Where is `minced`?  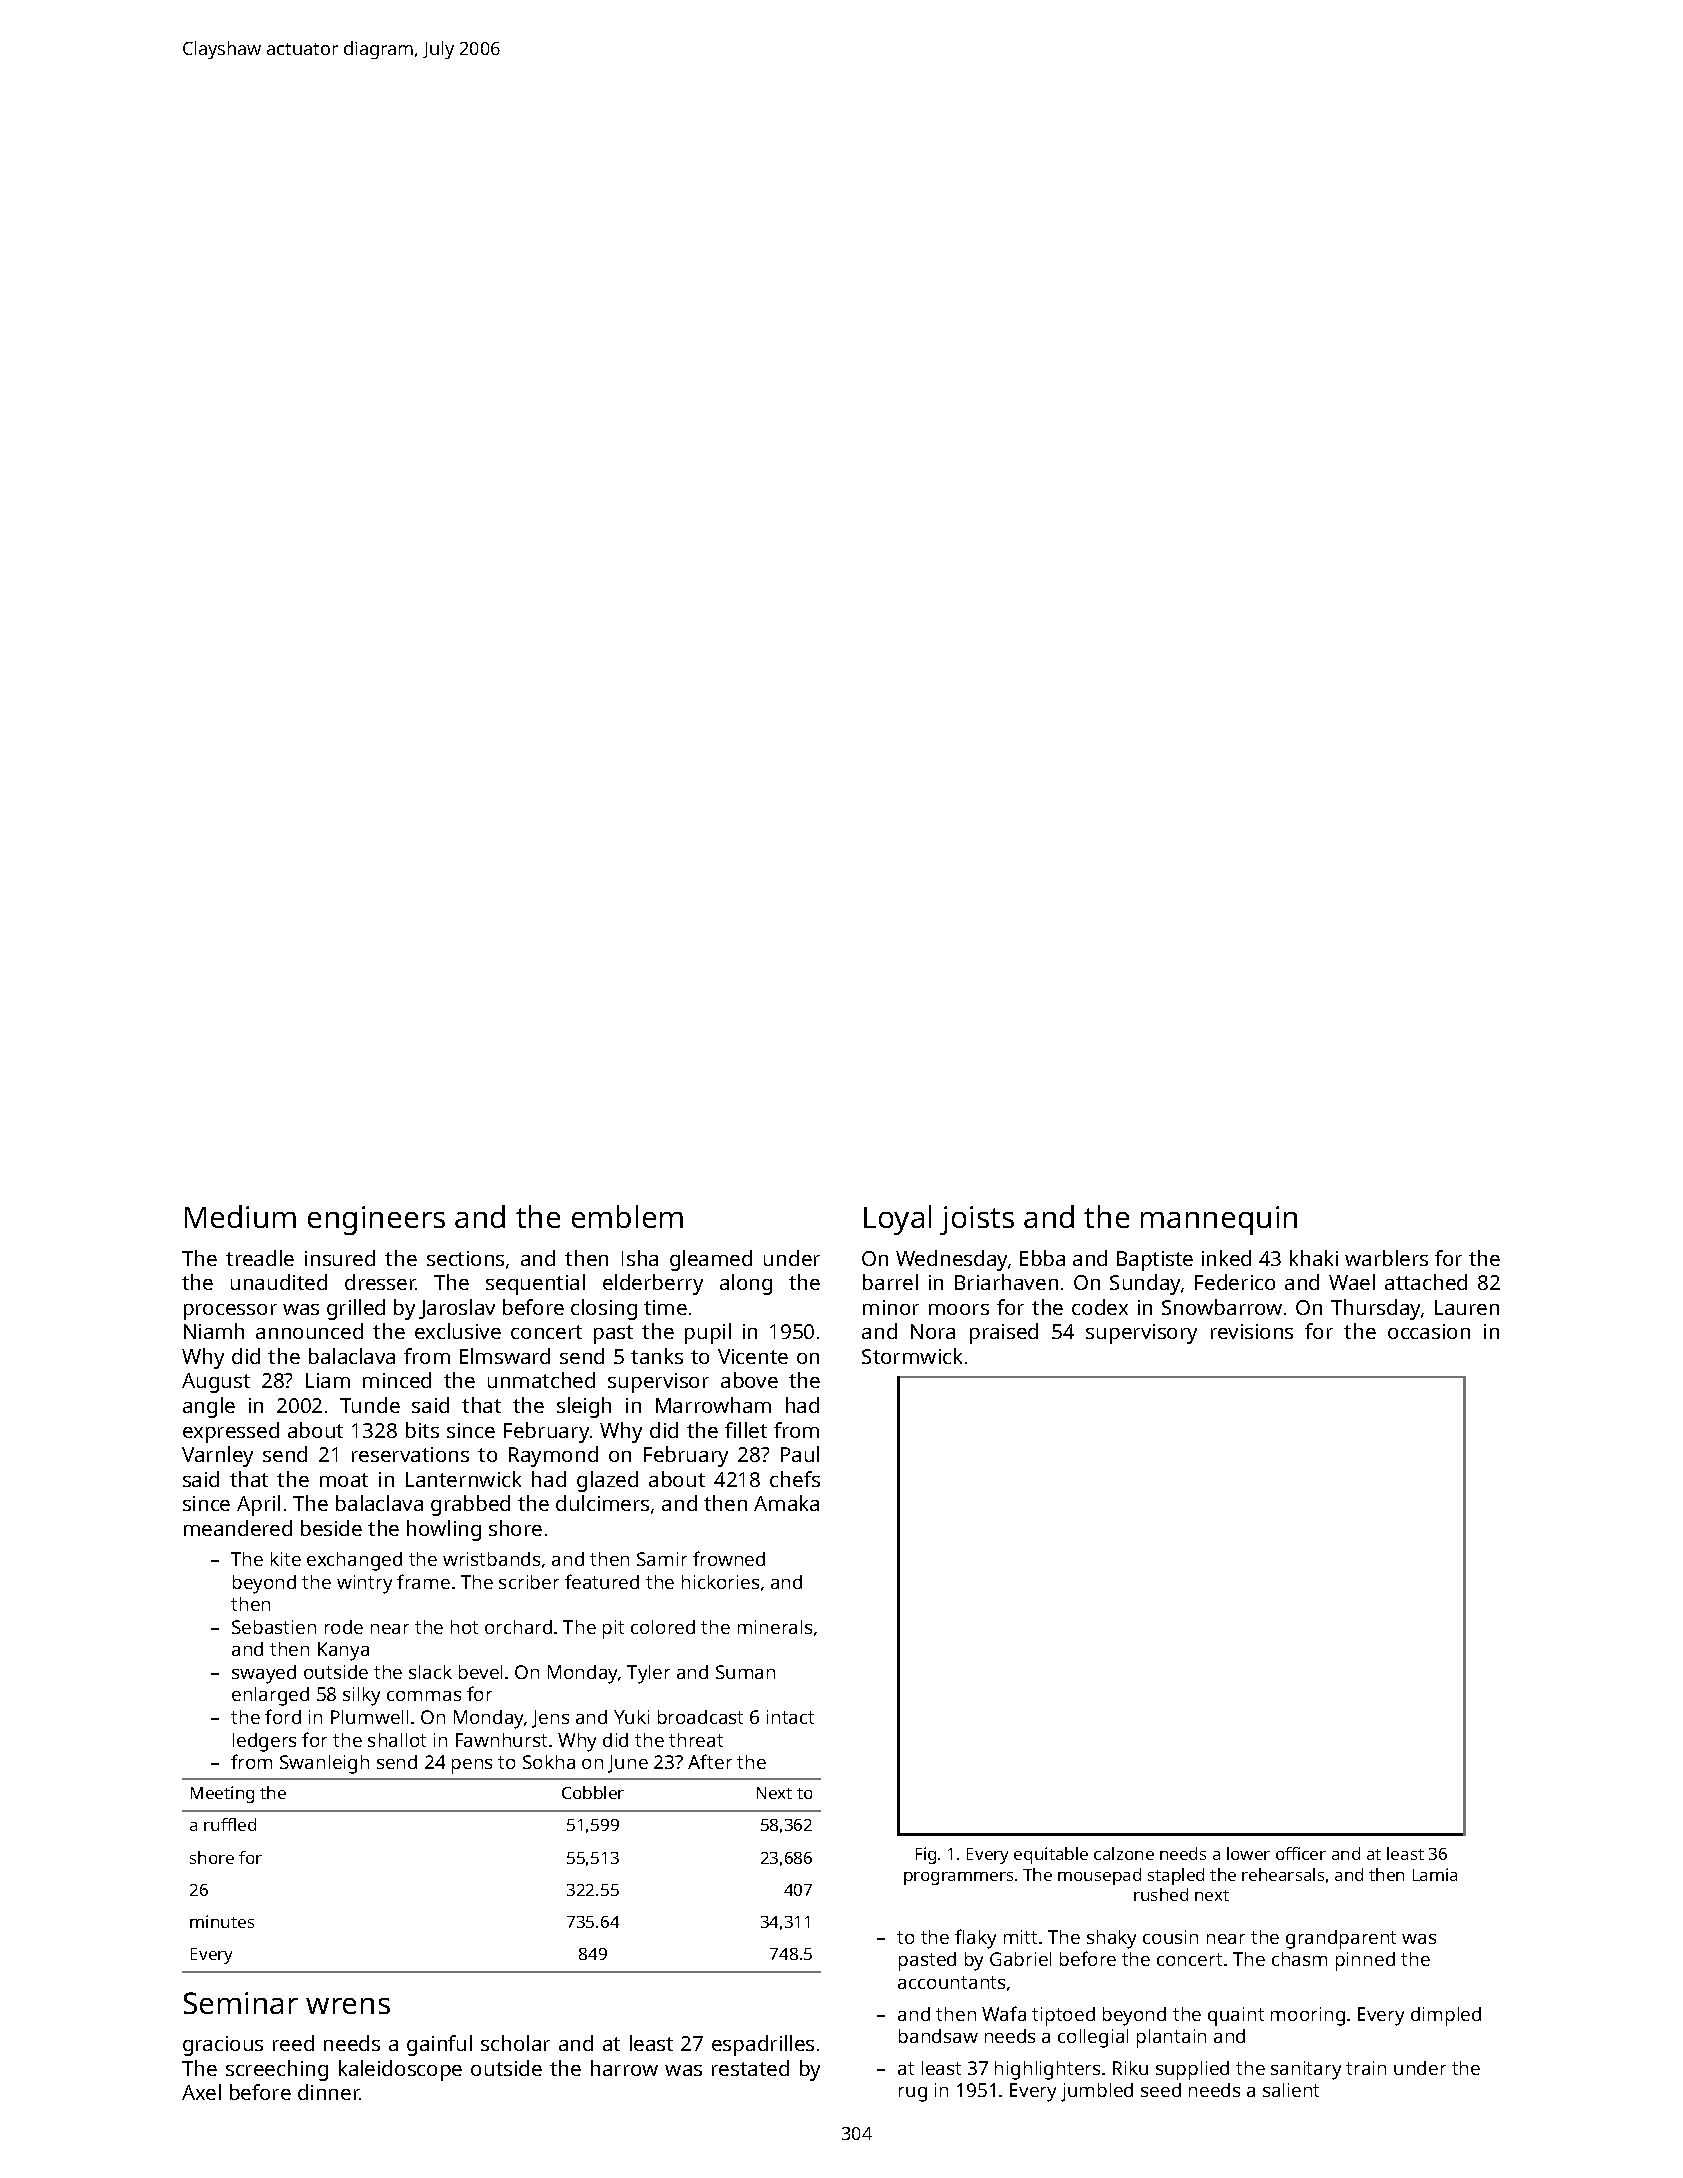 minced is located at coordinates (397, 1380).
